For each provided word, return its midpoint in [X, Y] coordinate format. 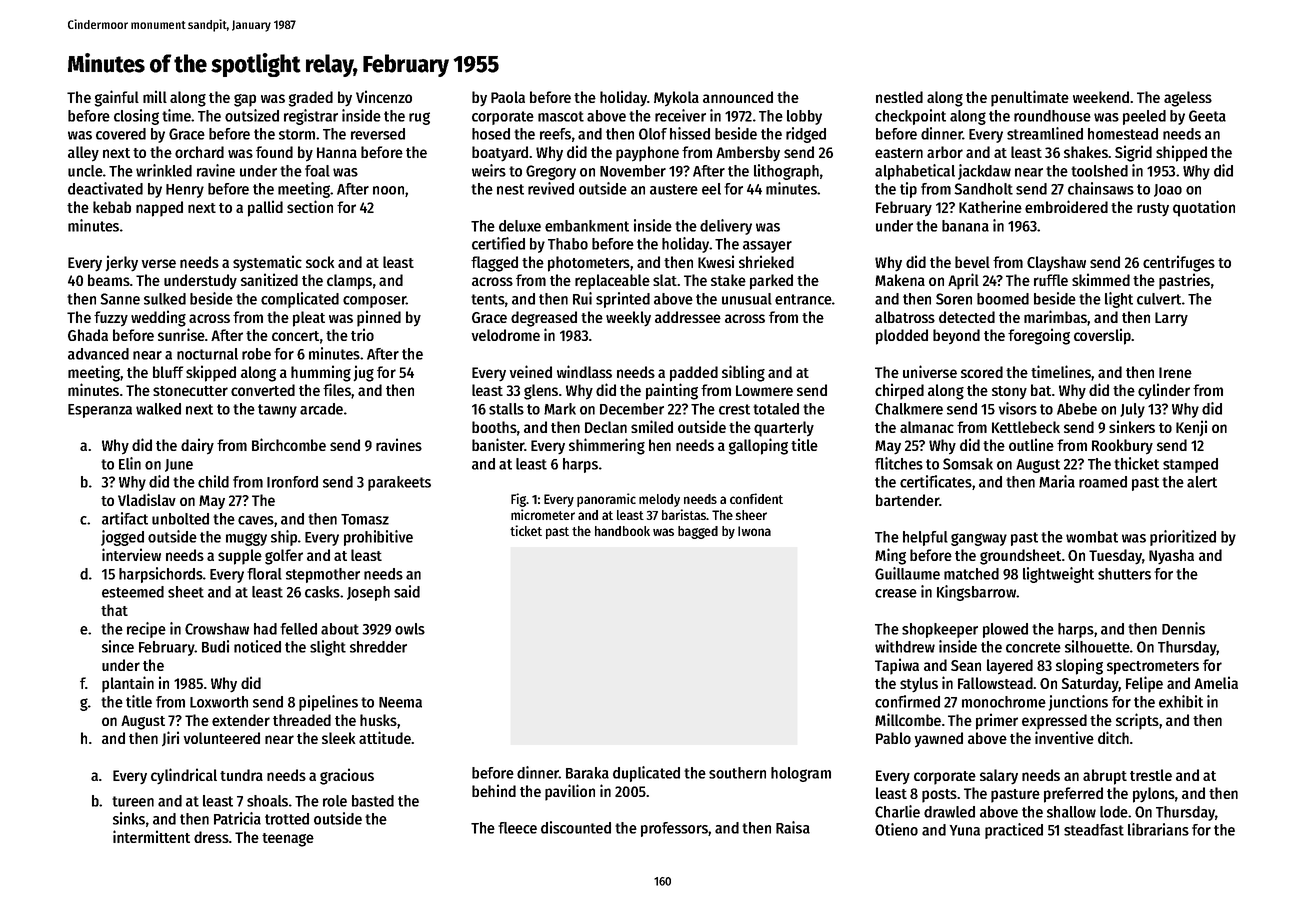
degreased [544, 319]
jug [363, 373]
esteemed [133, 592]
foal [317, 171]
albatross [905, 317]
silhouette [1097, 646]
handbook [622, 531]
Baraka [587, 773]
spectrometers [1153, 668]
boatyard [500, 154]
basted [373, 801]
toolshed [1099, 171]
